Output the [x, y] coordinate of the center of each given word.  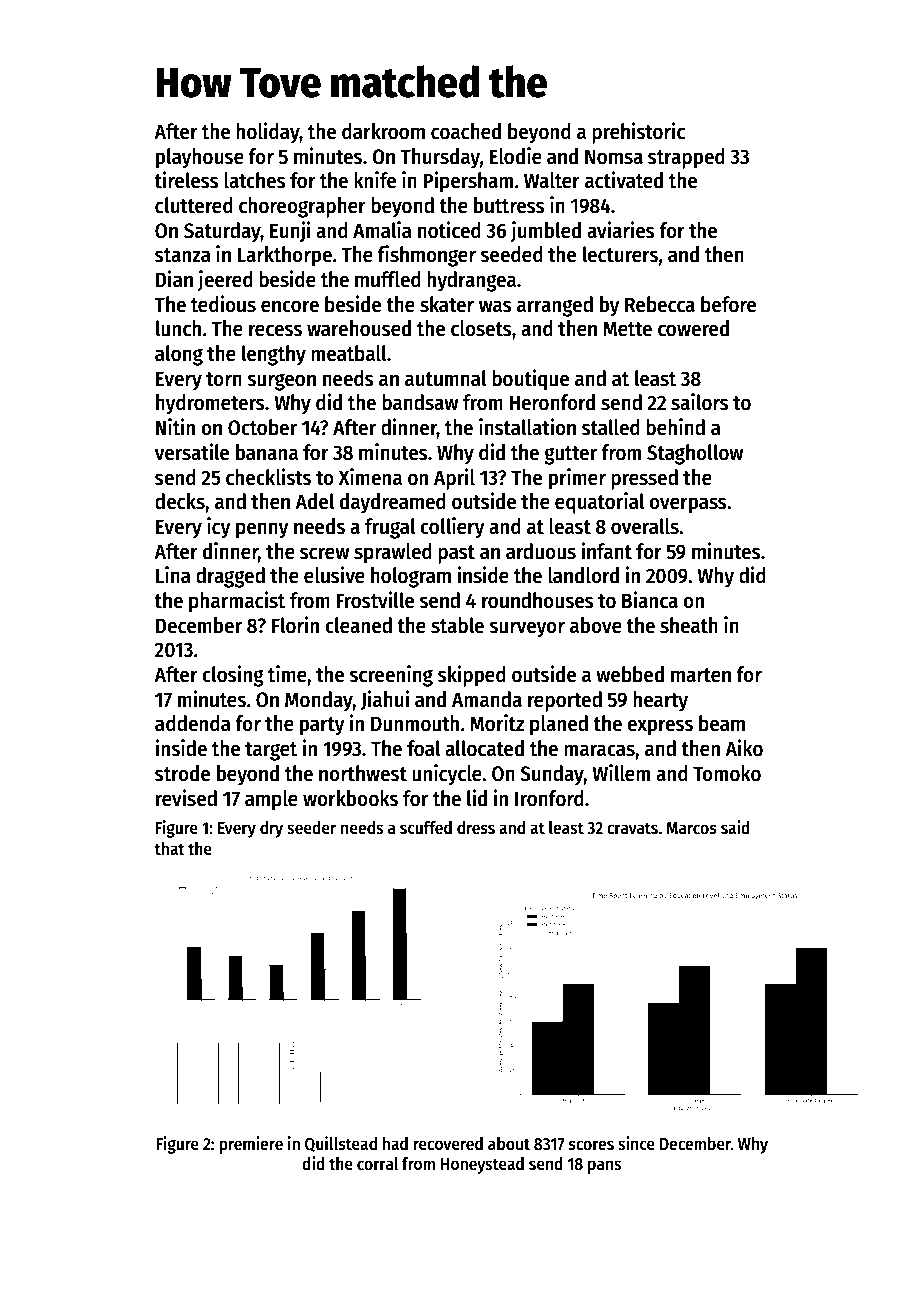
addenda [193, 723]
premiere [251, 1145]
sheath [689, 625]
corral [377, 1164]
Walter [552, 180]
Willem [621, 773]
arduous [541, 551]
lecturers [620, 254]
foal [423, 748]
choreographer [302, 207]
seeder [311, 828]
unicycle [447, 775]
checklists [268, 477]
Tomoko [727, 773]
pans [604, 1167]
